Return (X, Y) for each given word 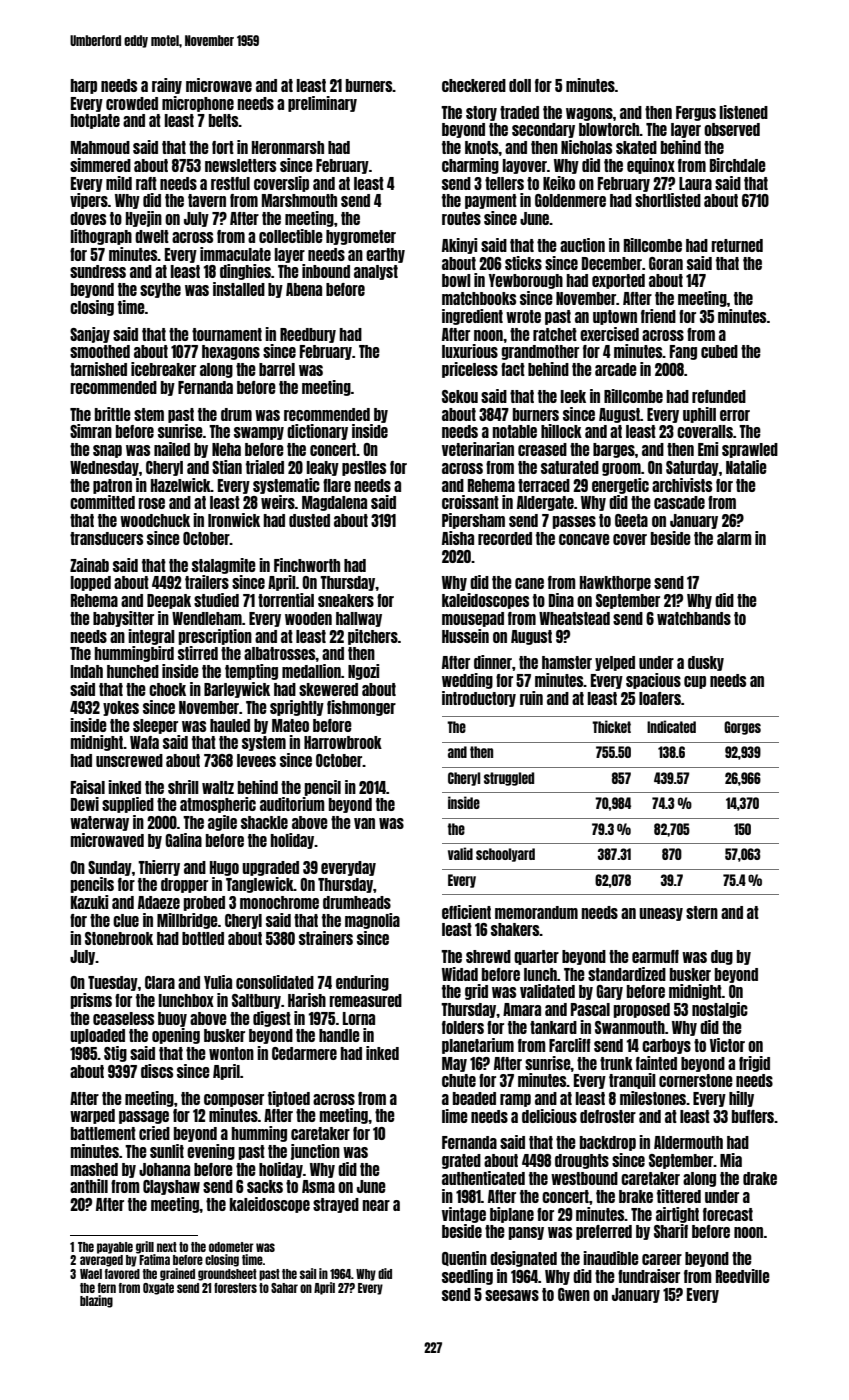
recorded (505, 538)
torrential (286, 600)
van (364, 823)
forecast (728, 1214)
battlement (103, 1133)
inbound (326, 271)
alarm (734, 538)
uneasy (661, 914)
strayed (336, 1205)
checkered (474, 85)
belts (224, 120)
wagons (589, 114)
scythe (160, 290)
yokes (121, 708)
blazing (96, 1301)
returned (737, 245)
